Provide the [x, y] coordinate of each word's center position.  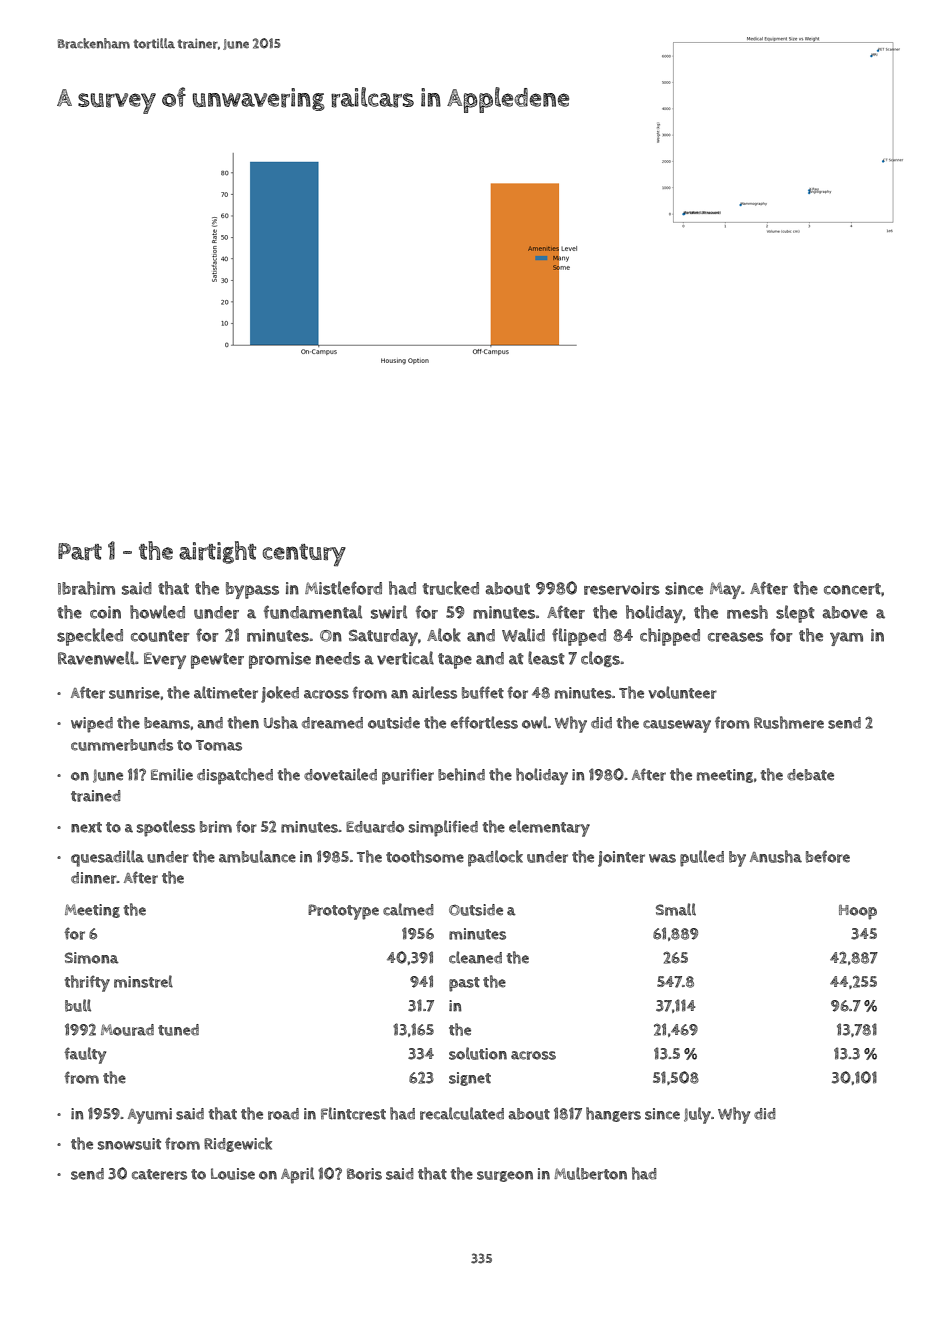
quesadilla [107, 858]
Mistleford [343, 588]
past [464, 984]
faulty [85, 1055]
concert [852, 589]
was [662, 858]
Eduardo [375, 827]
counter [160, 636]
